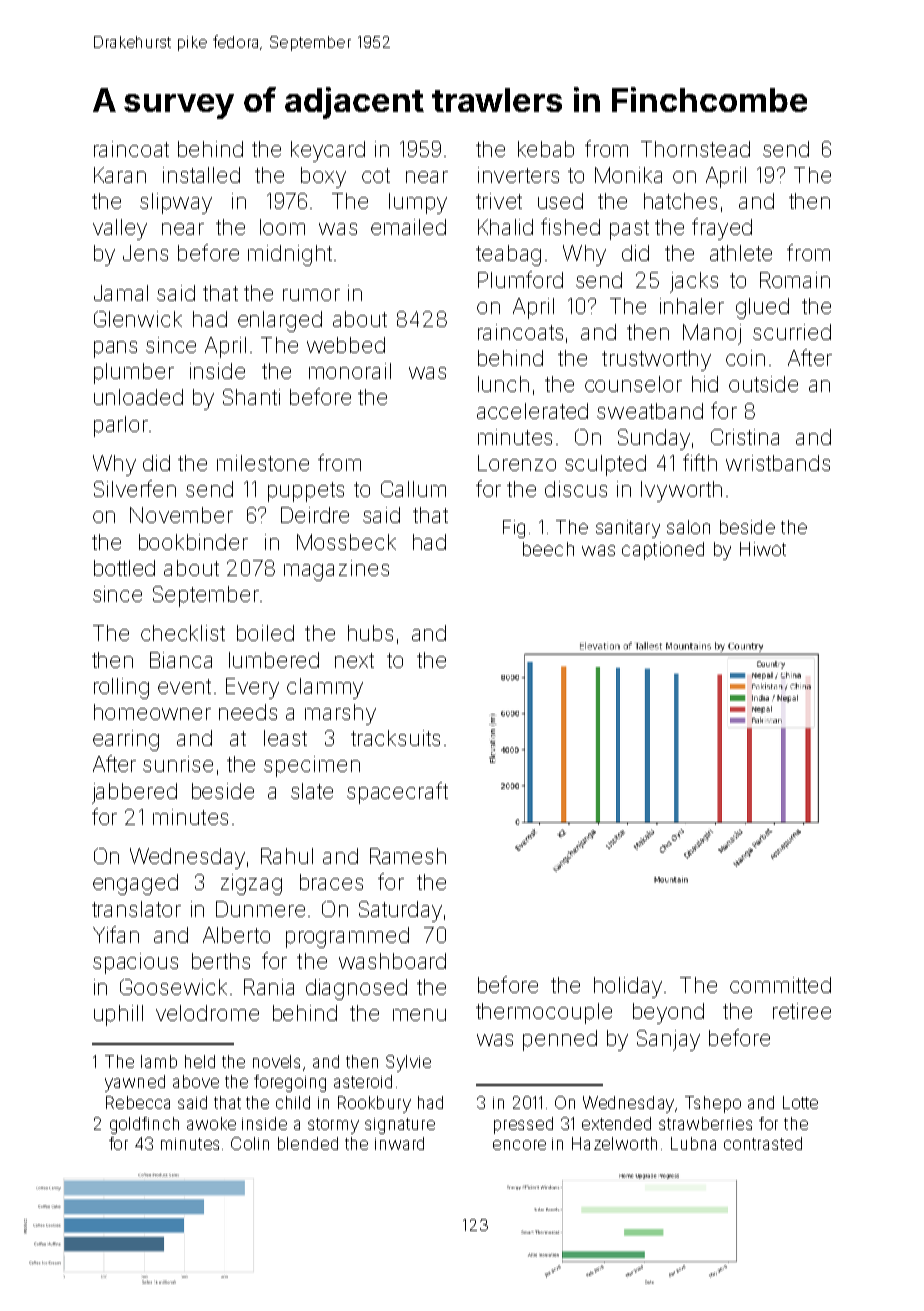 This document has height=1311, width=924. Describe the element at coordinates (181, 660) in the document. I see `Bianca` at that location.
